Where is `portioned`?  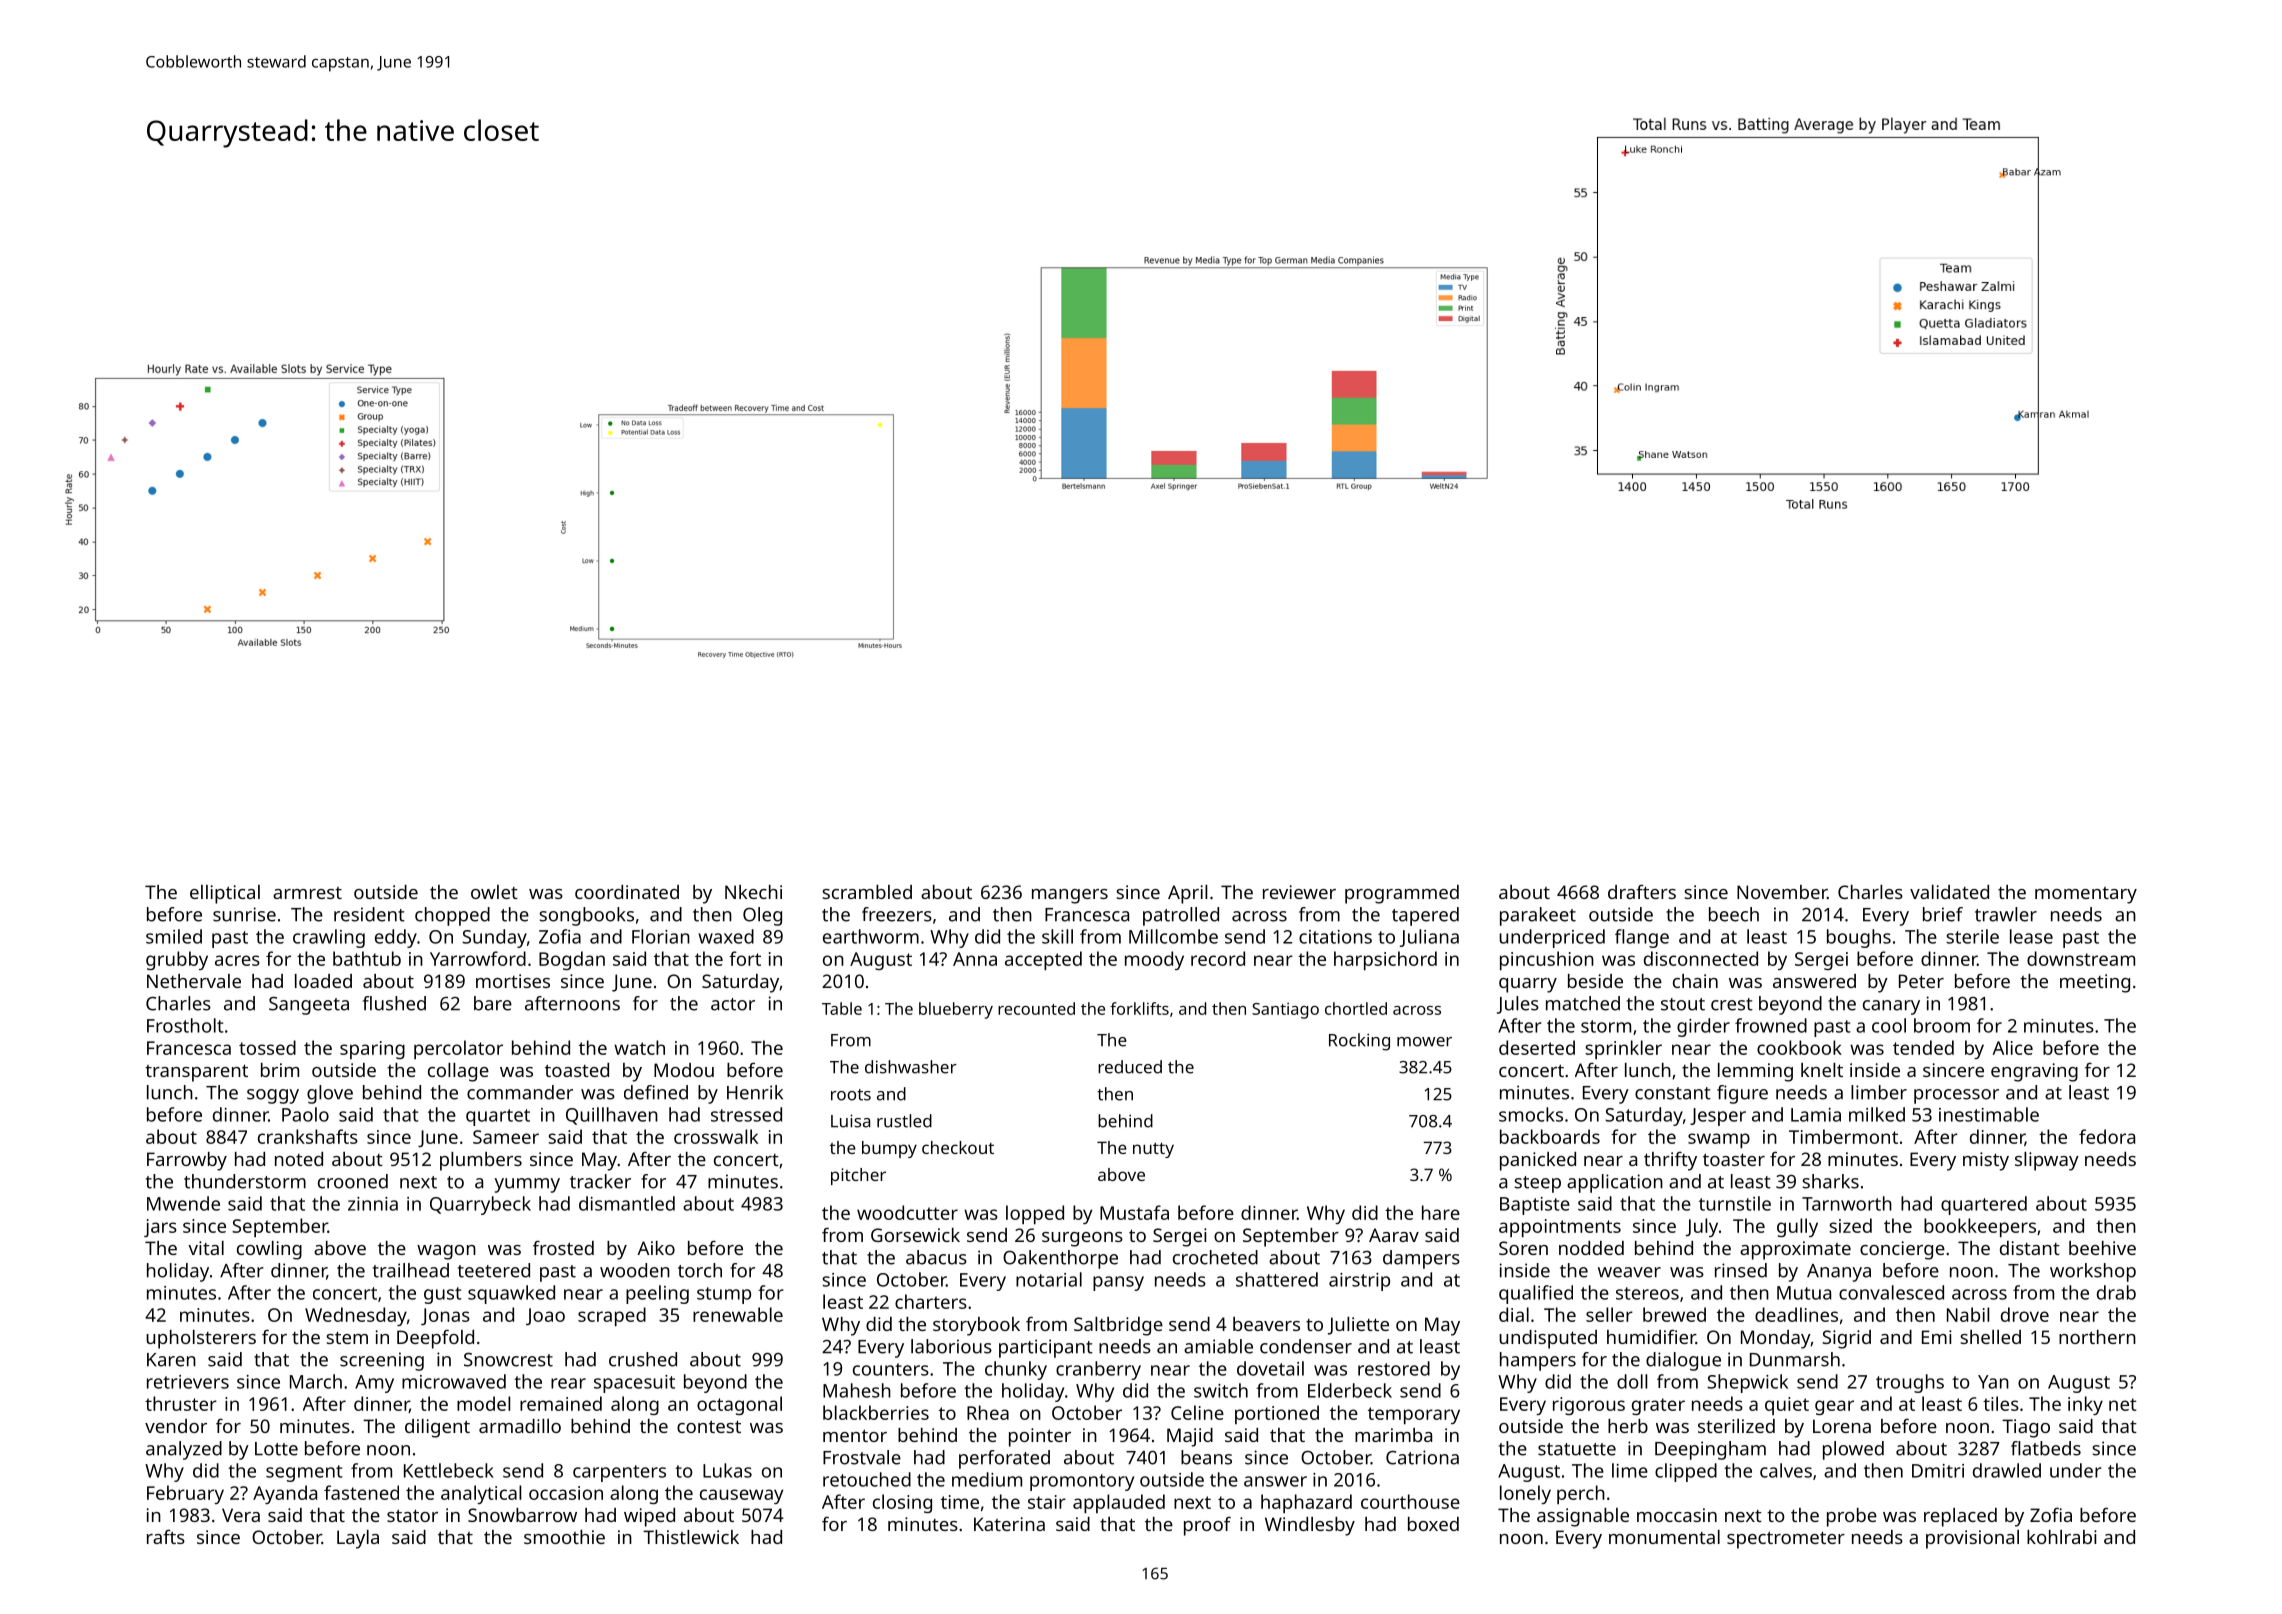
portioned is located at coordinates (1277, 1414).
